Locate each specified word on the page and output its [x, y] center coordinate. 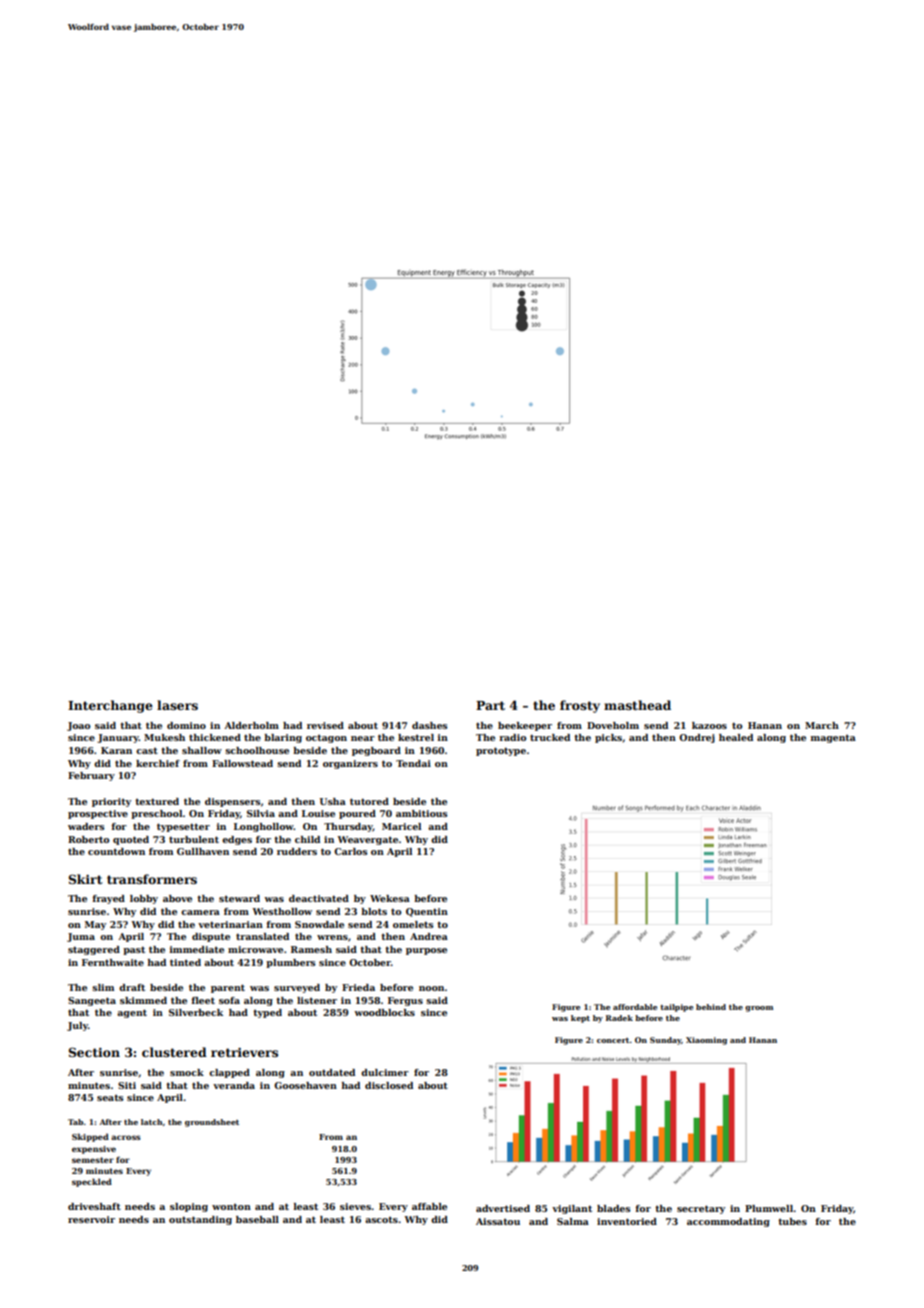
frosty [580, 706]
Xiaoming [706, 1041]
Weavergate [367, 840]
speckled [92, 1182]
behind [711, 1007]
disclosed [389, 1085]
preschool [157, 814]
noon [432, 988]
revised [325, 725]
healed [736, 737]
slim [103, 987]
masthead [637, 705]
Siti [127, 1085]
